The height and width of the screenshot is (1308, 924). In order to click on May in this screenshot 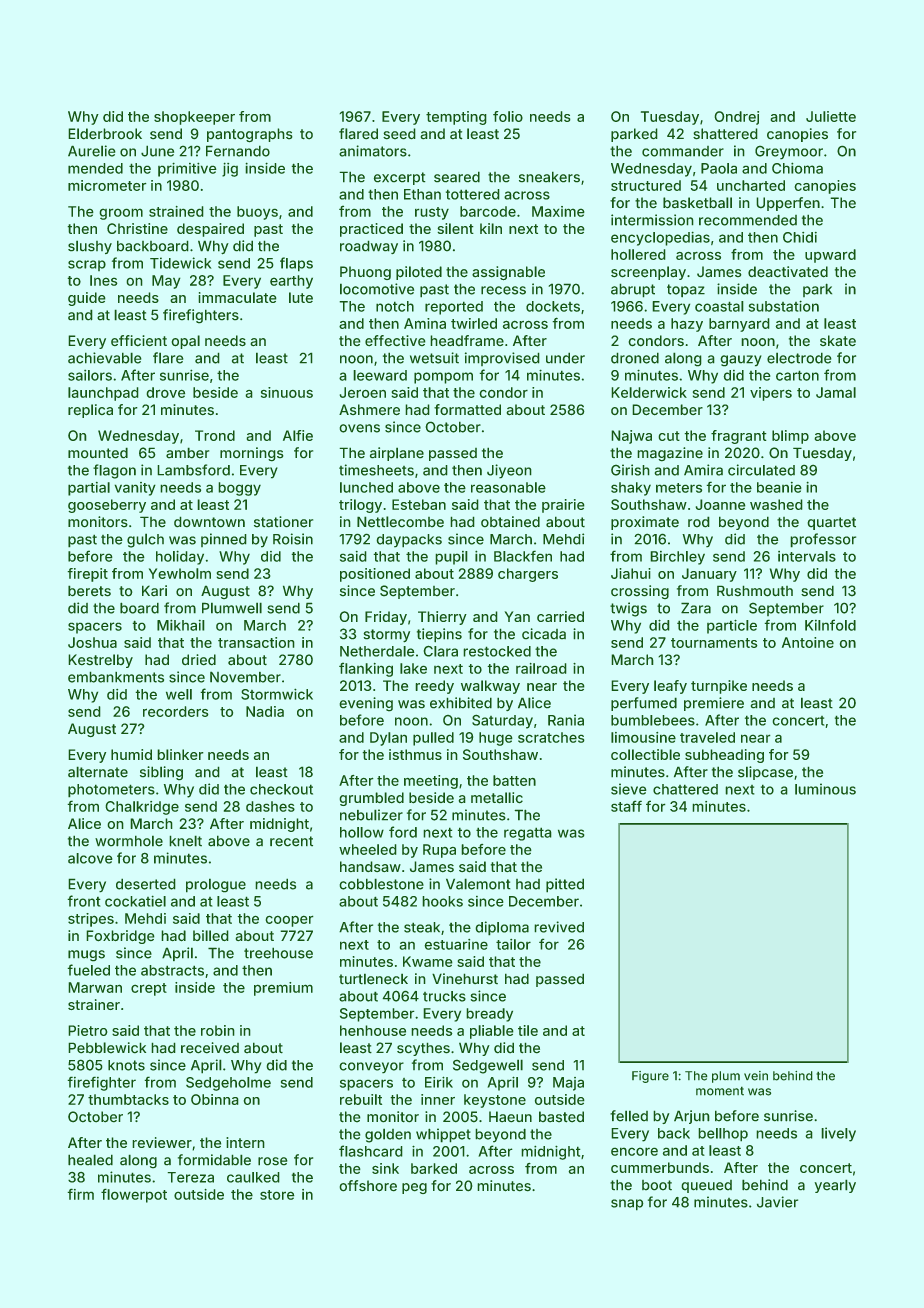, I will do `click(166, 282)`.
